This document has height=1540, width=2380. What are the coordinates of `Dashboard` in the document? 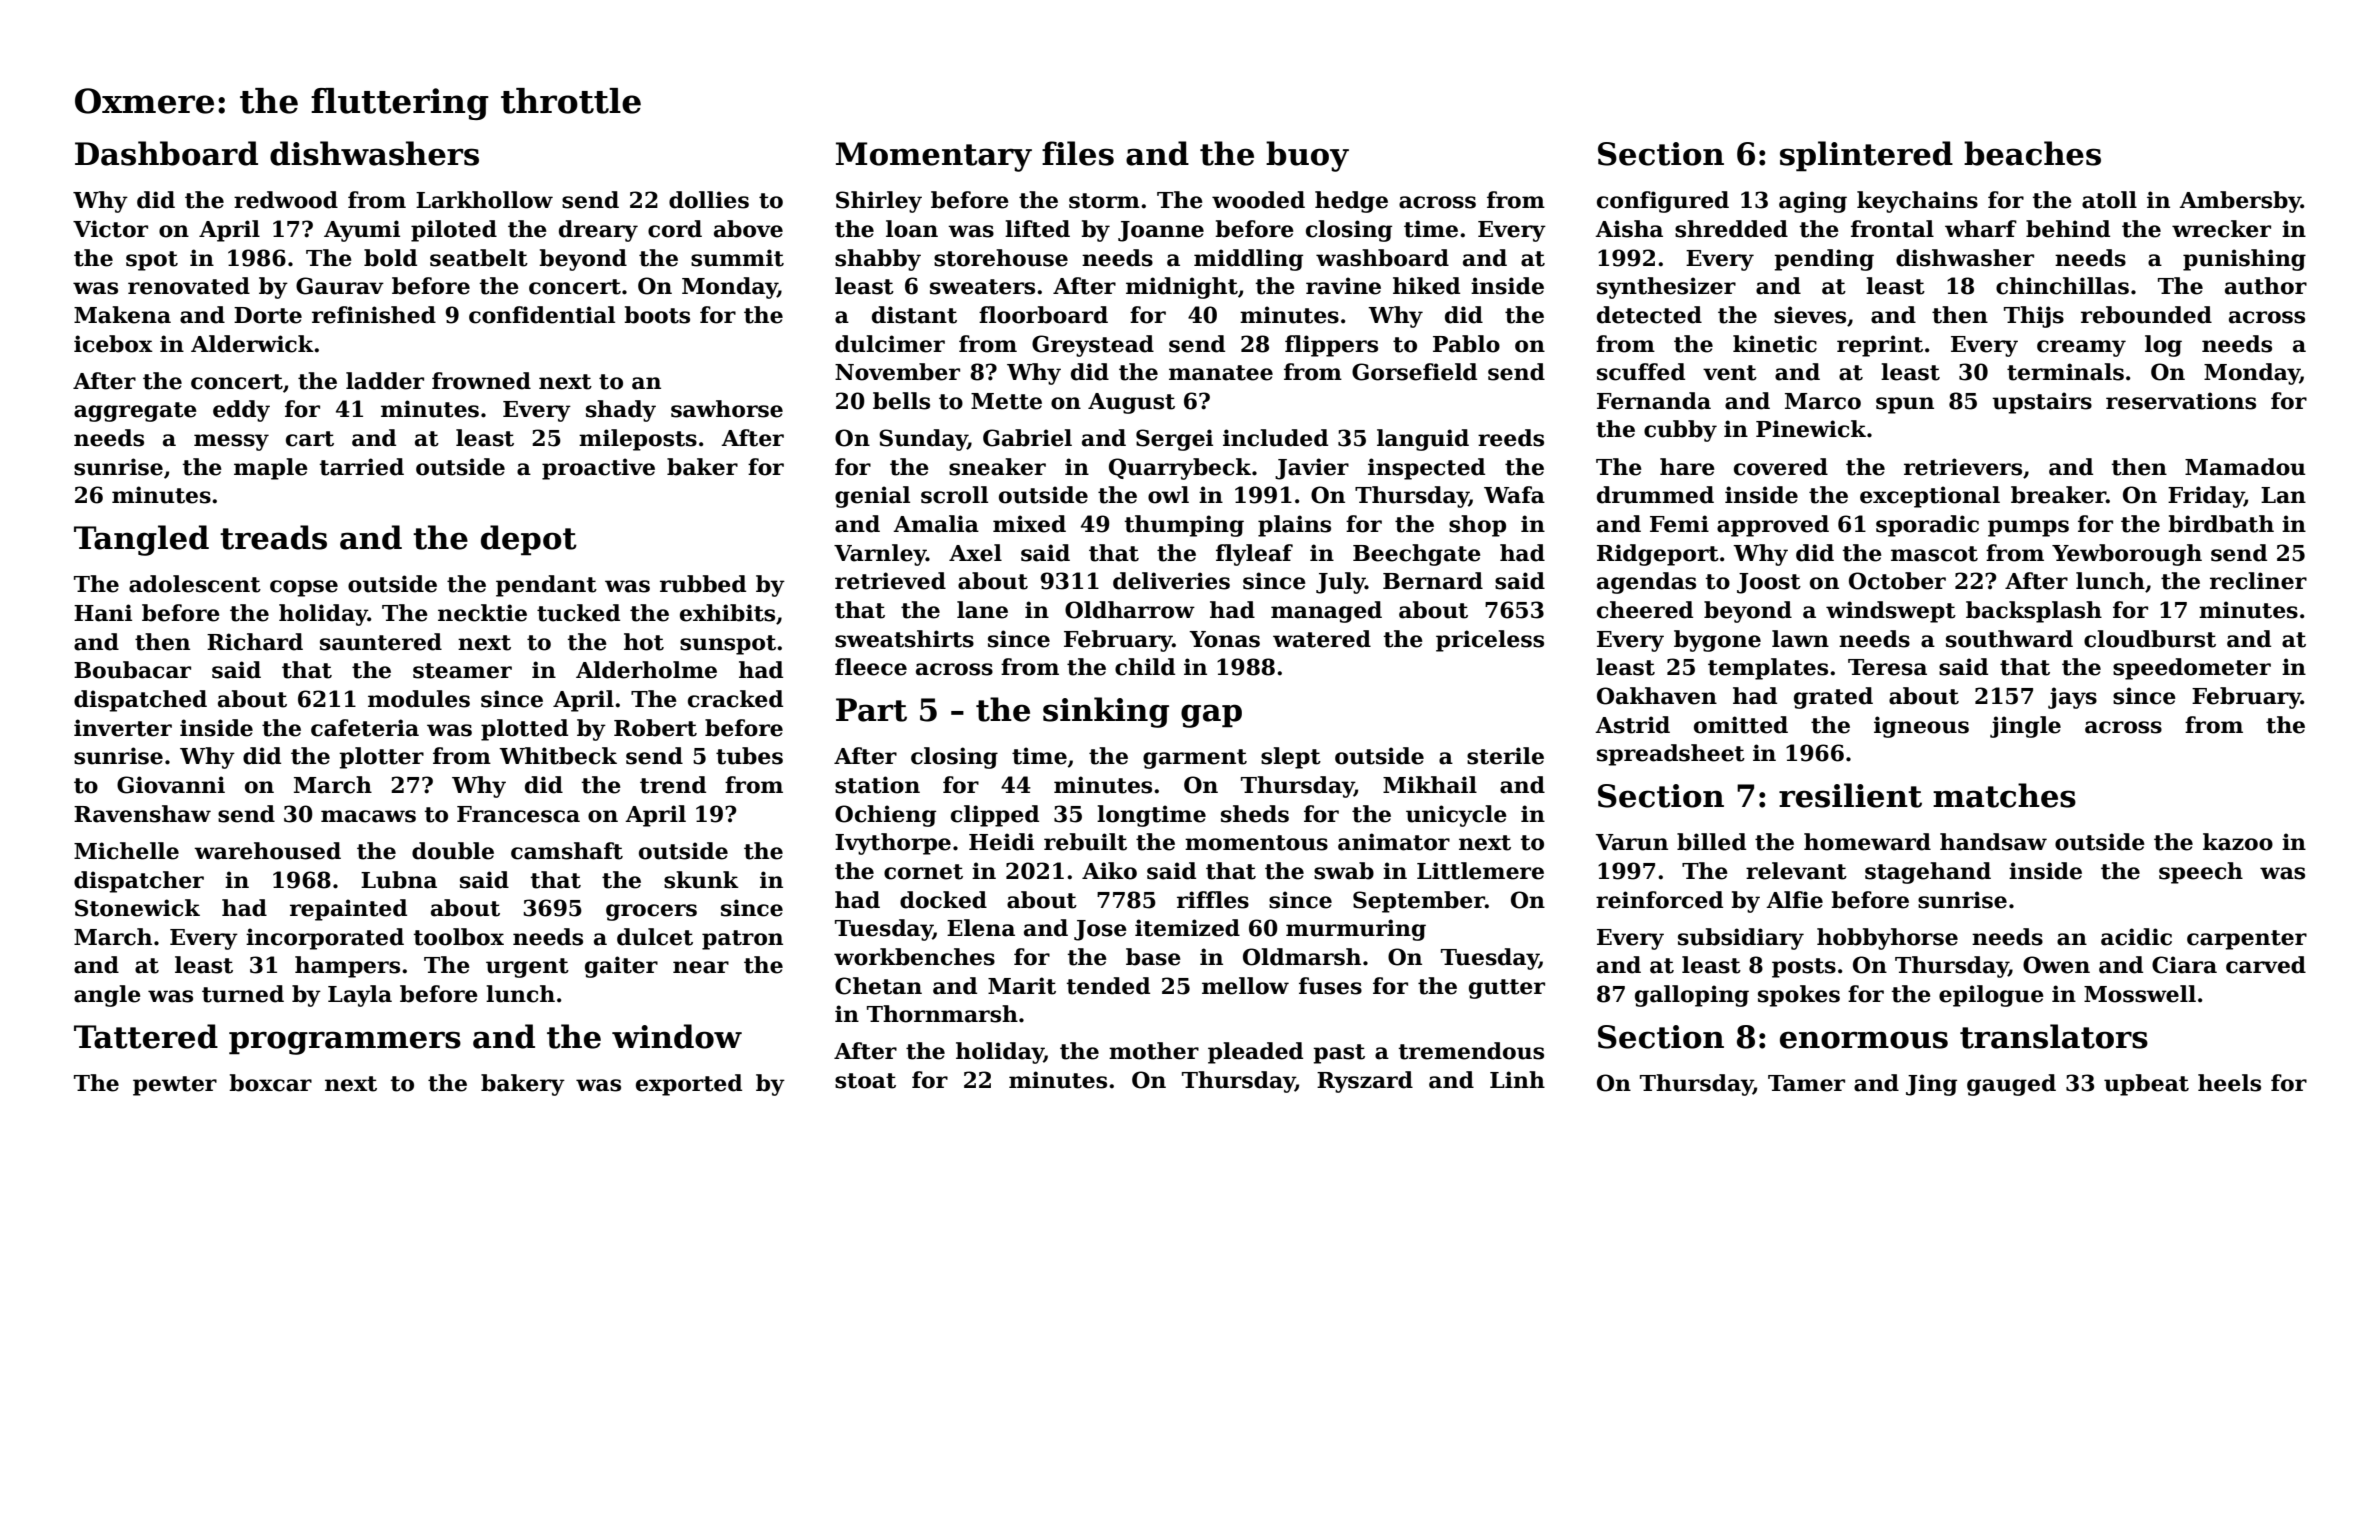 It's located at (166, 153).
